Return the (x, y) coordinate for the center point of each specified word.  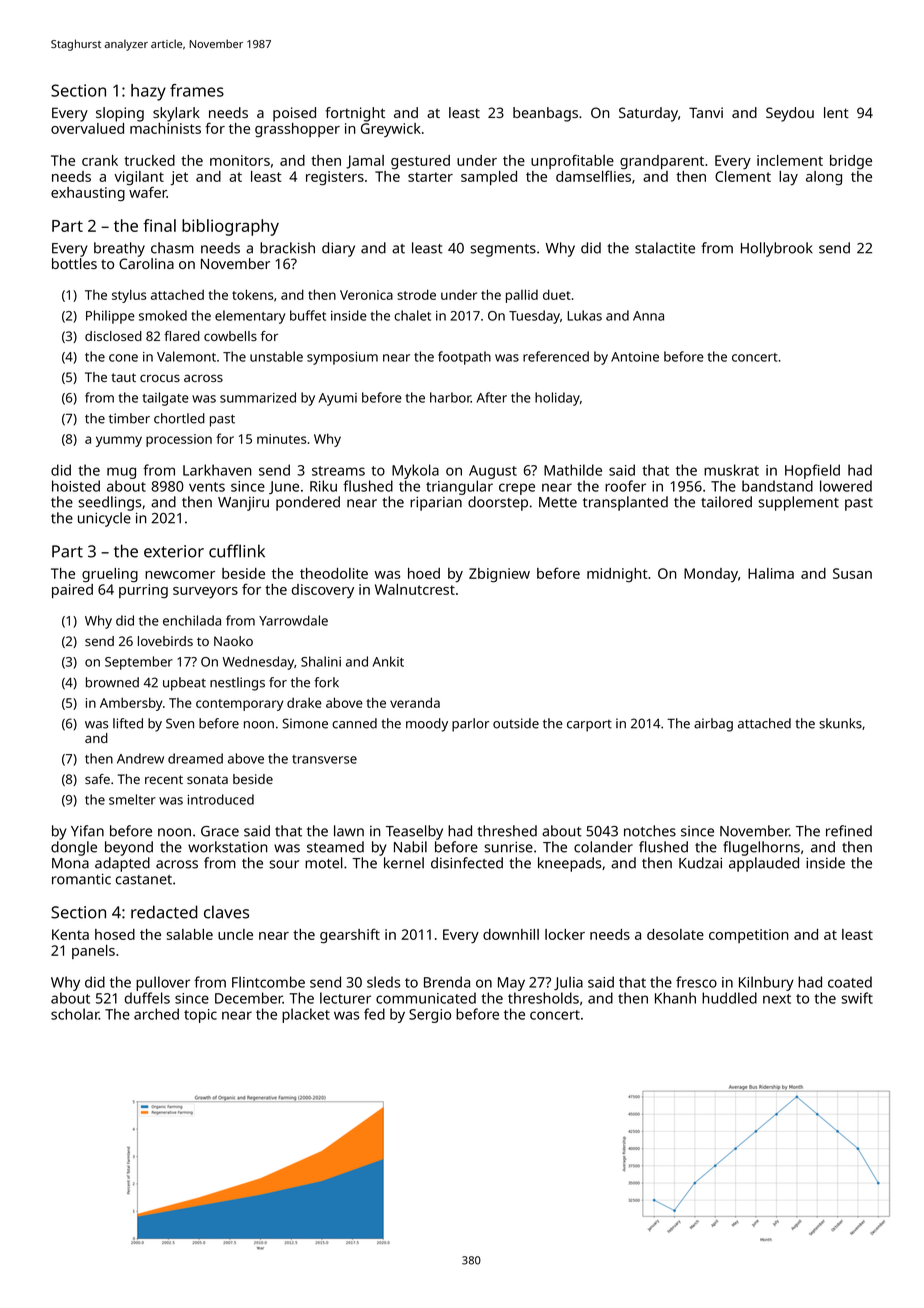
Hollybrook (777, 249)
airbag (713, 725)
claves (226, 912)
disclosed (113, 336)
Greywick (391, 130)
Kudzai (700, 863)
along (824, 178)
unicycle (104, 519)
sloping (120, 114)
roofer (625, 486)
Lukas (584, 315)
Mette (558, 502)
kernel (404, 863)
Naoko (233, 641)
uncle (235, 934)
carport (589, 726)
